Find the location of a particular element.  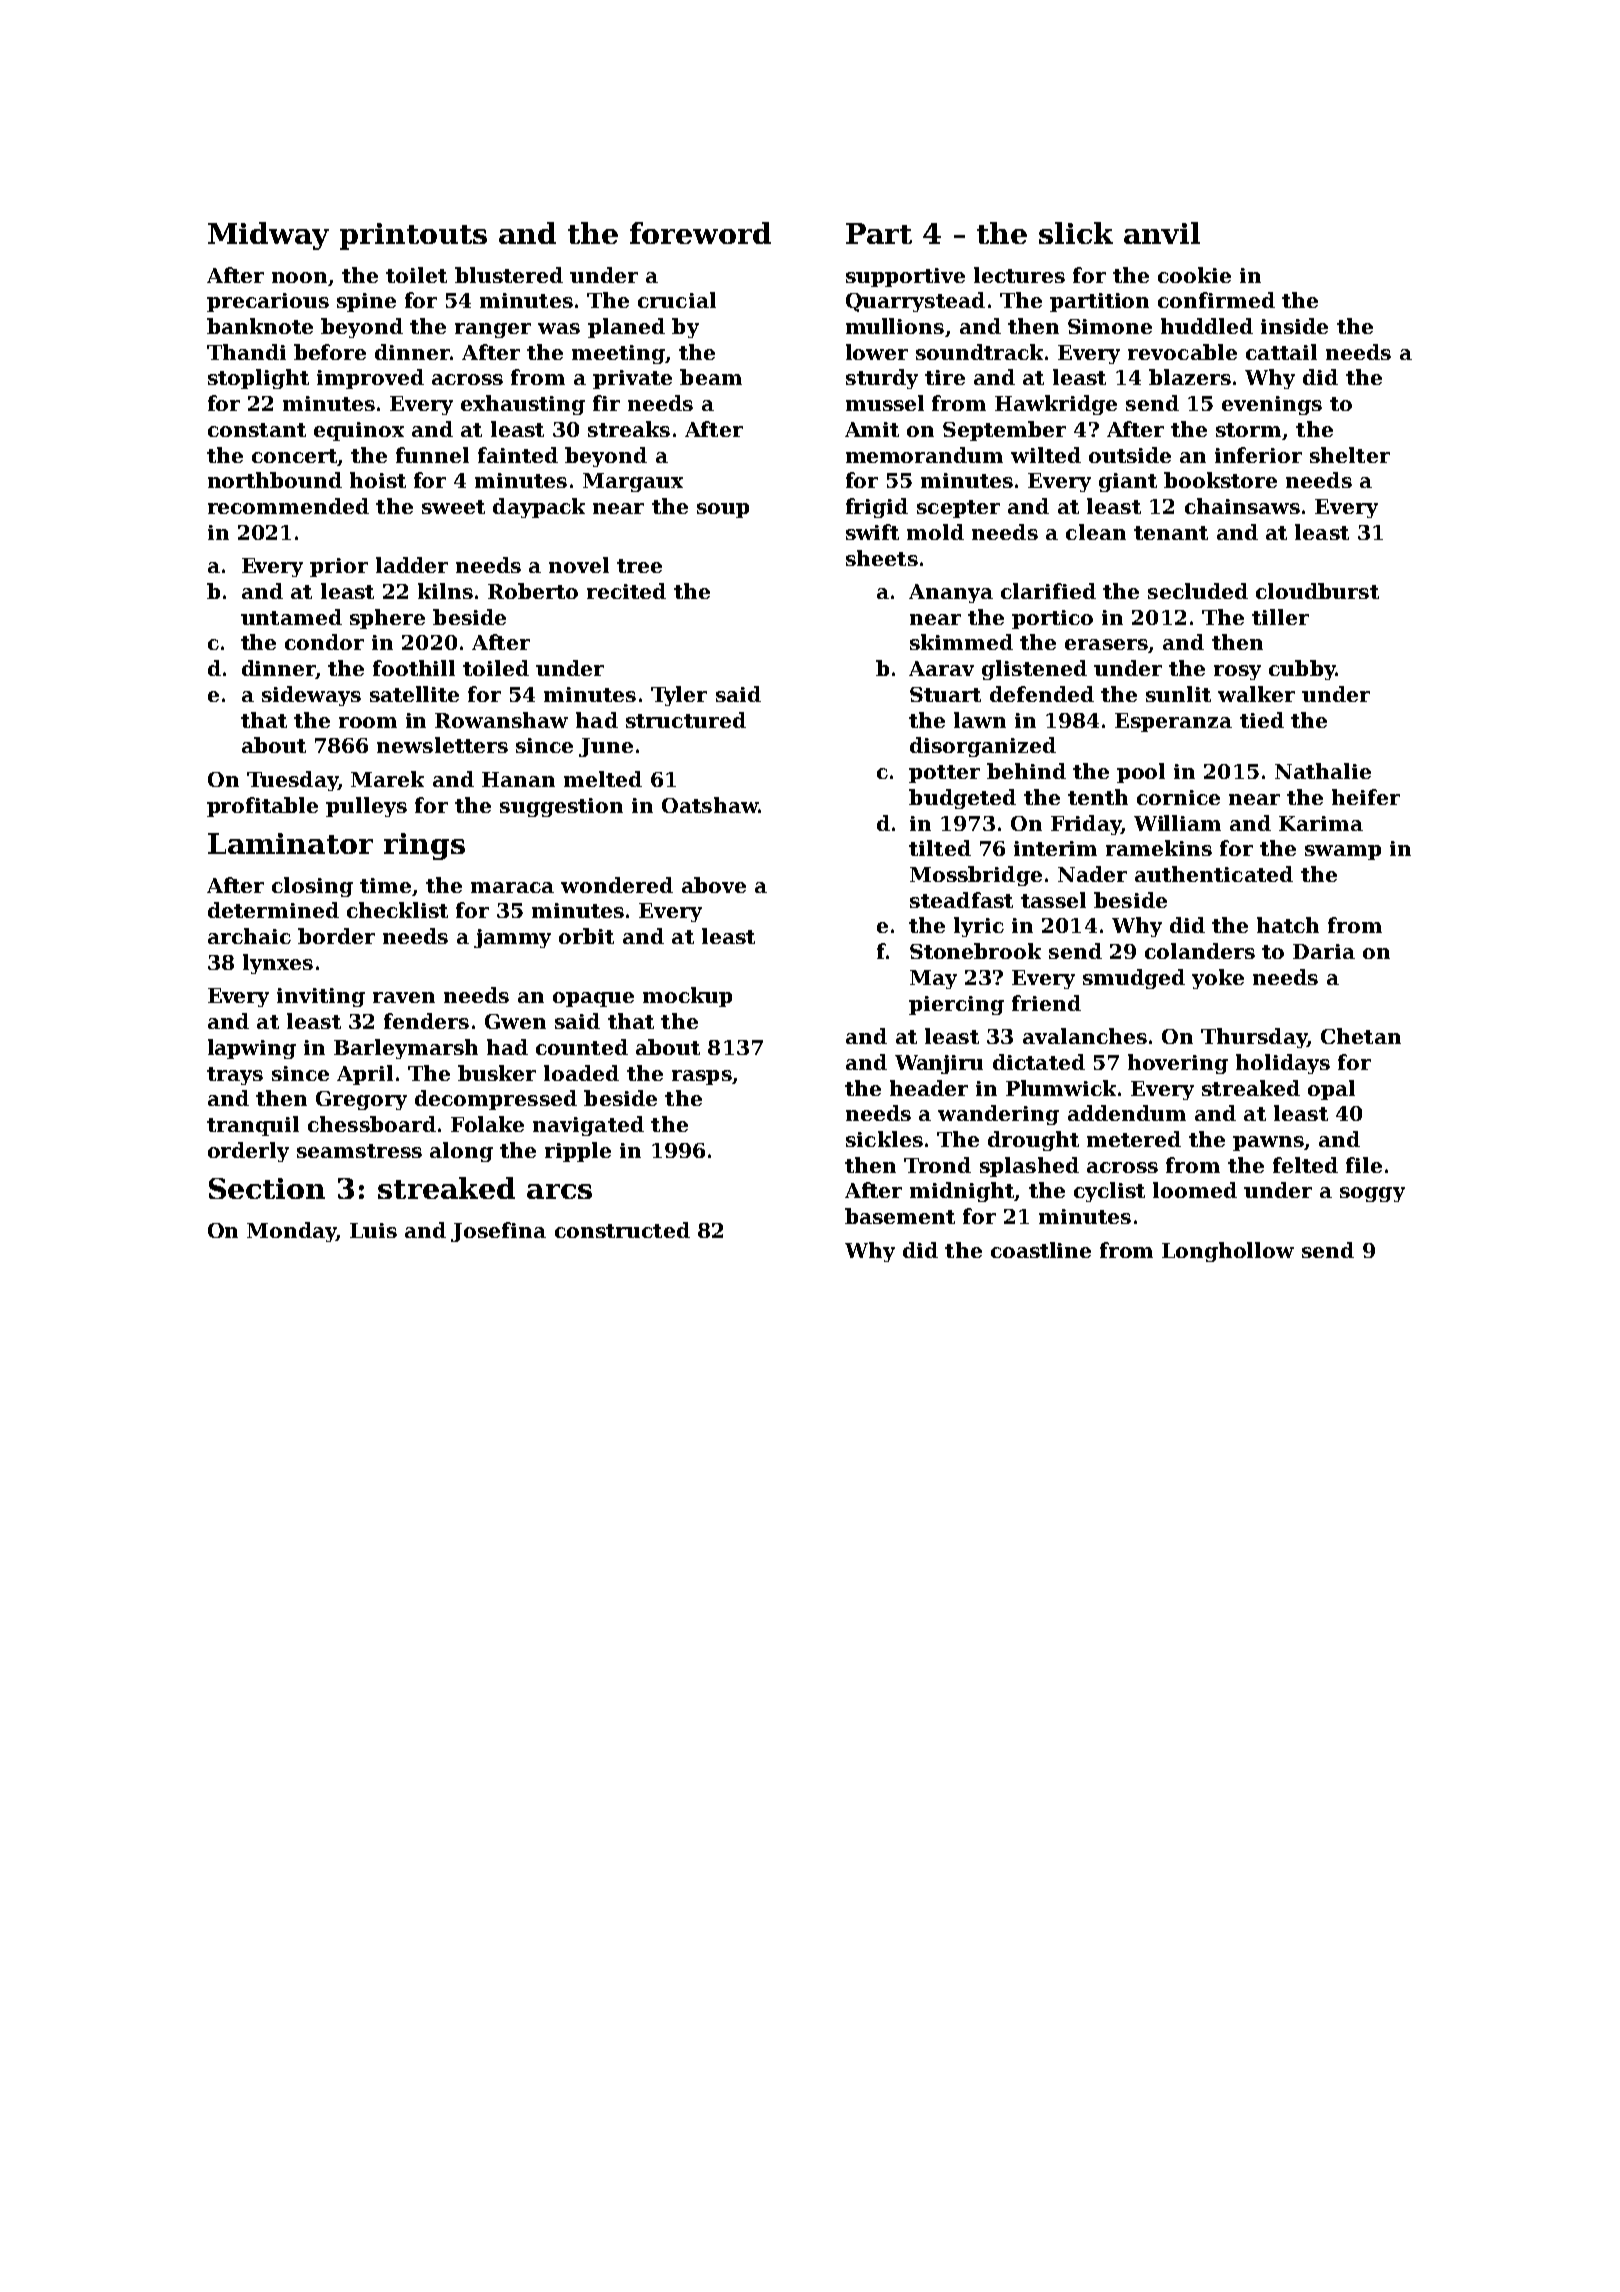

cattail is located at coordinates (1281, 352).
